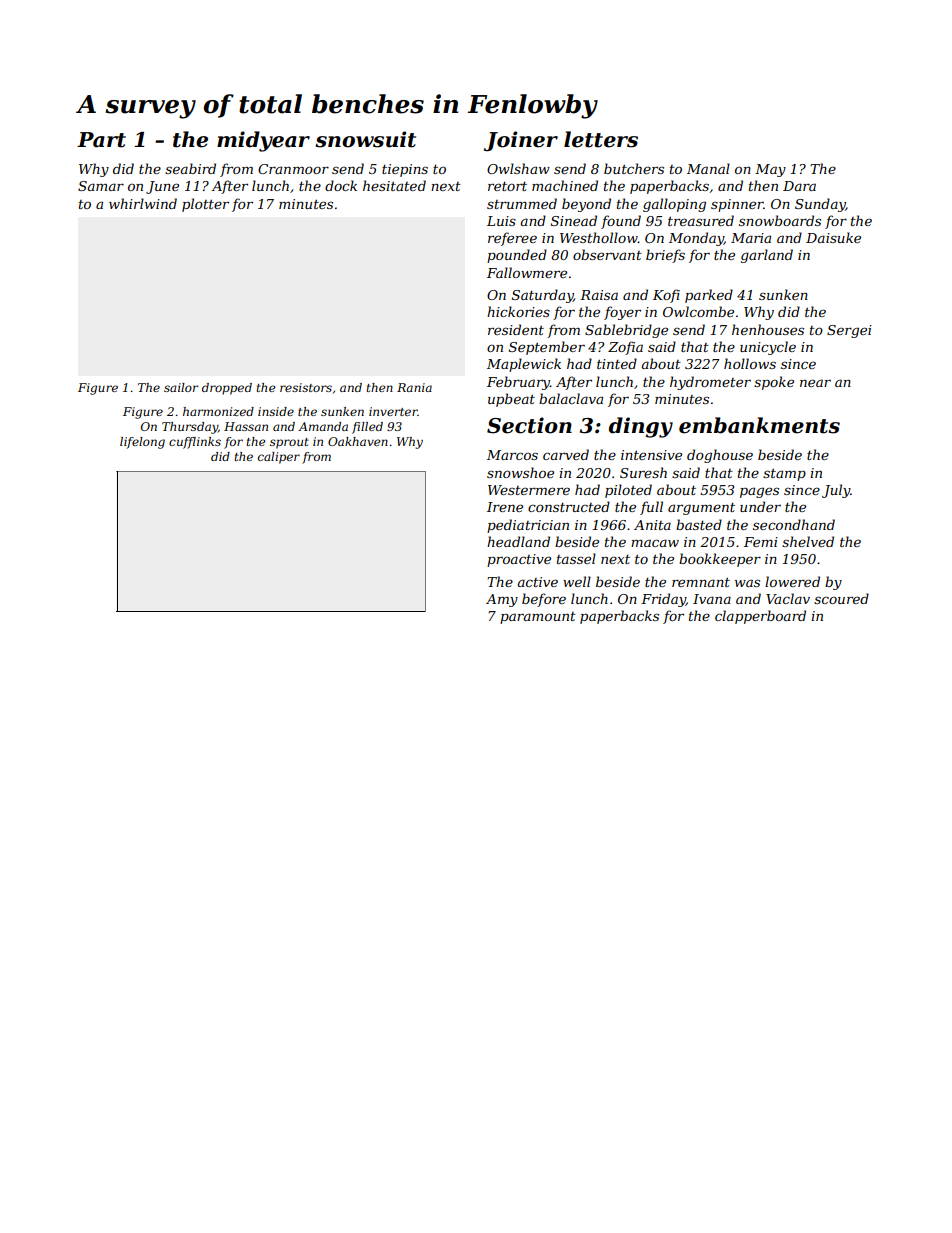  What do you see at coordinates (205, 205) in the image?
I see `plotter` at bounding box center [205, 205].
